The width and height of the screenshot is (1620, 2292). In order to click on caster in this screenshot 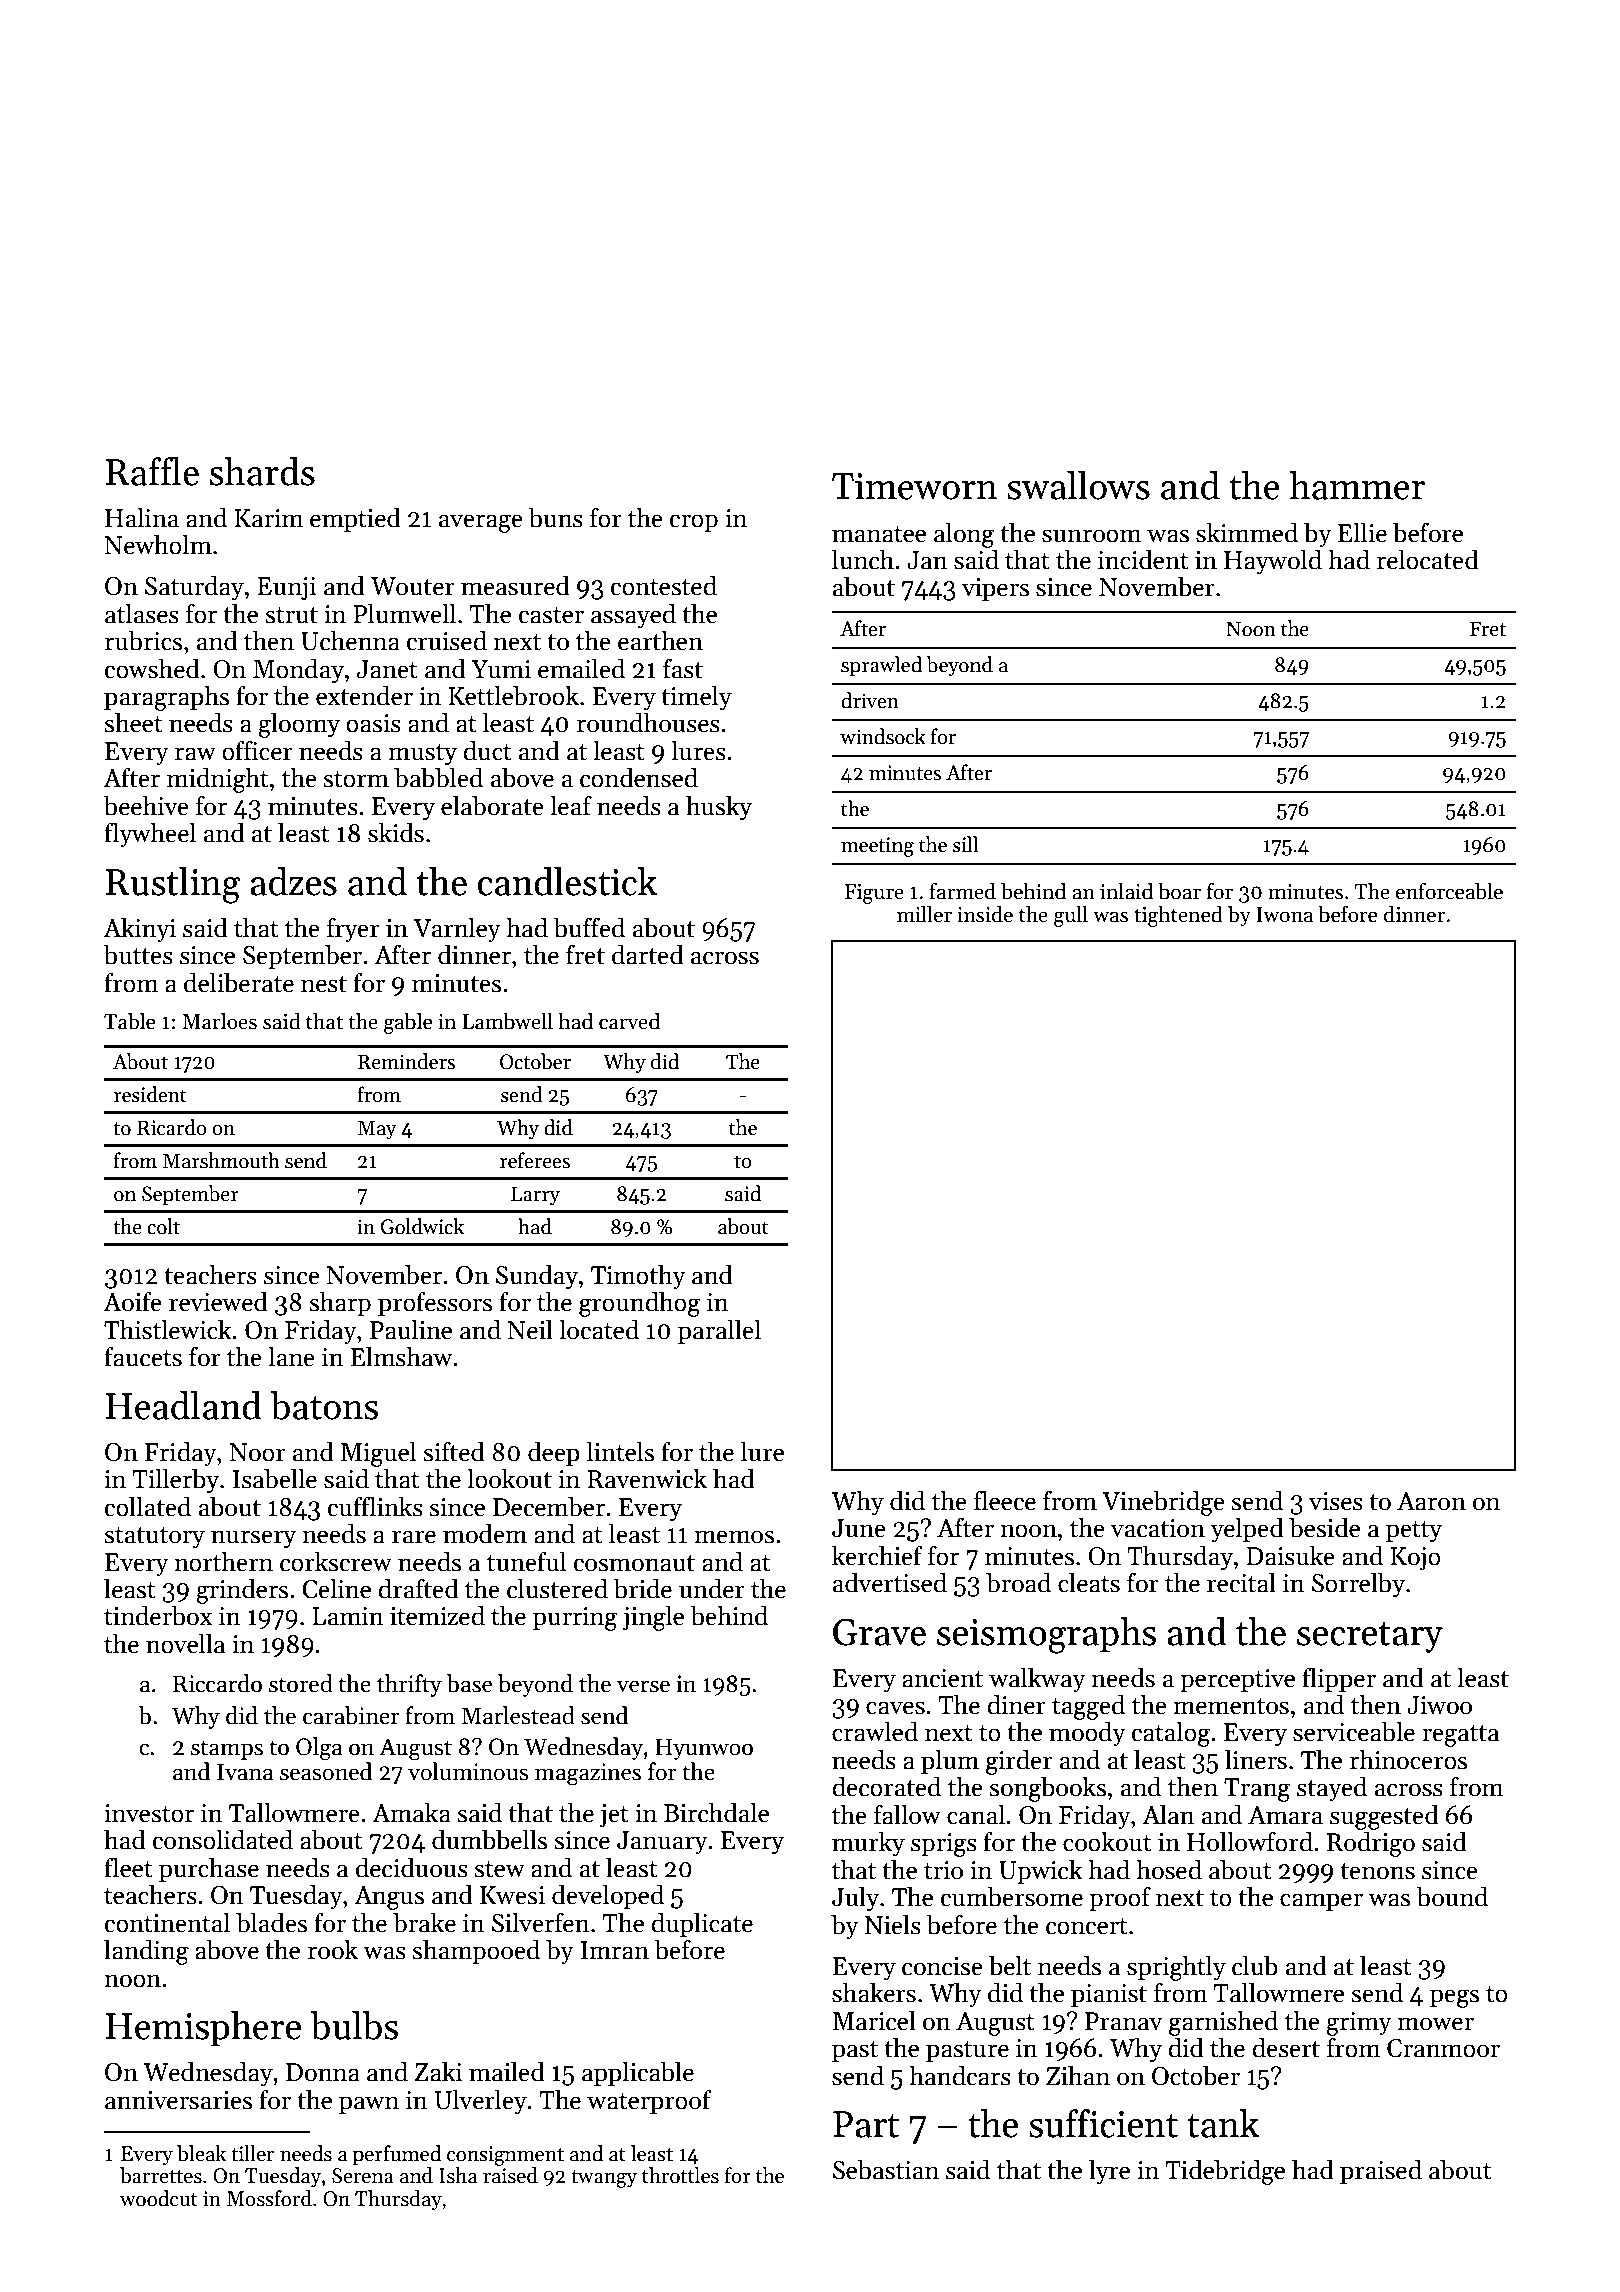, I will do `click(551, 615)`.
